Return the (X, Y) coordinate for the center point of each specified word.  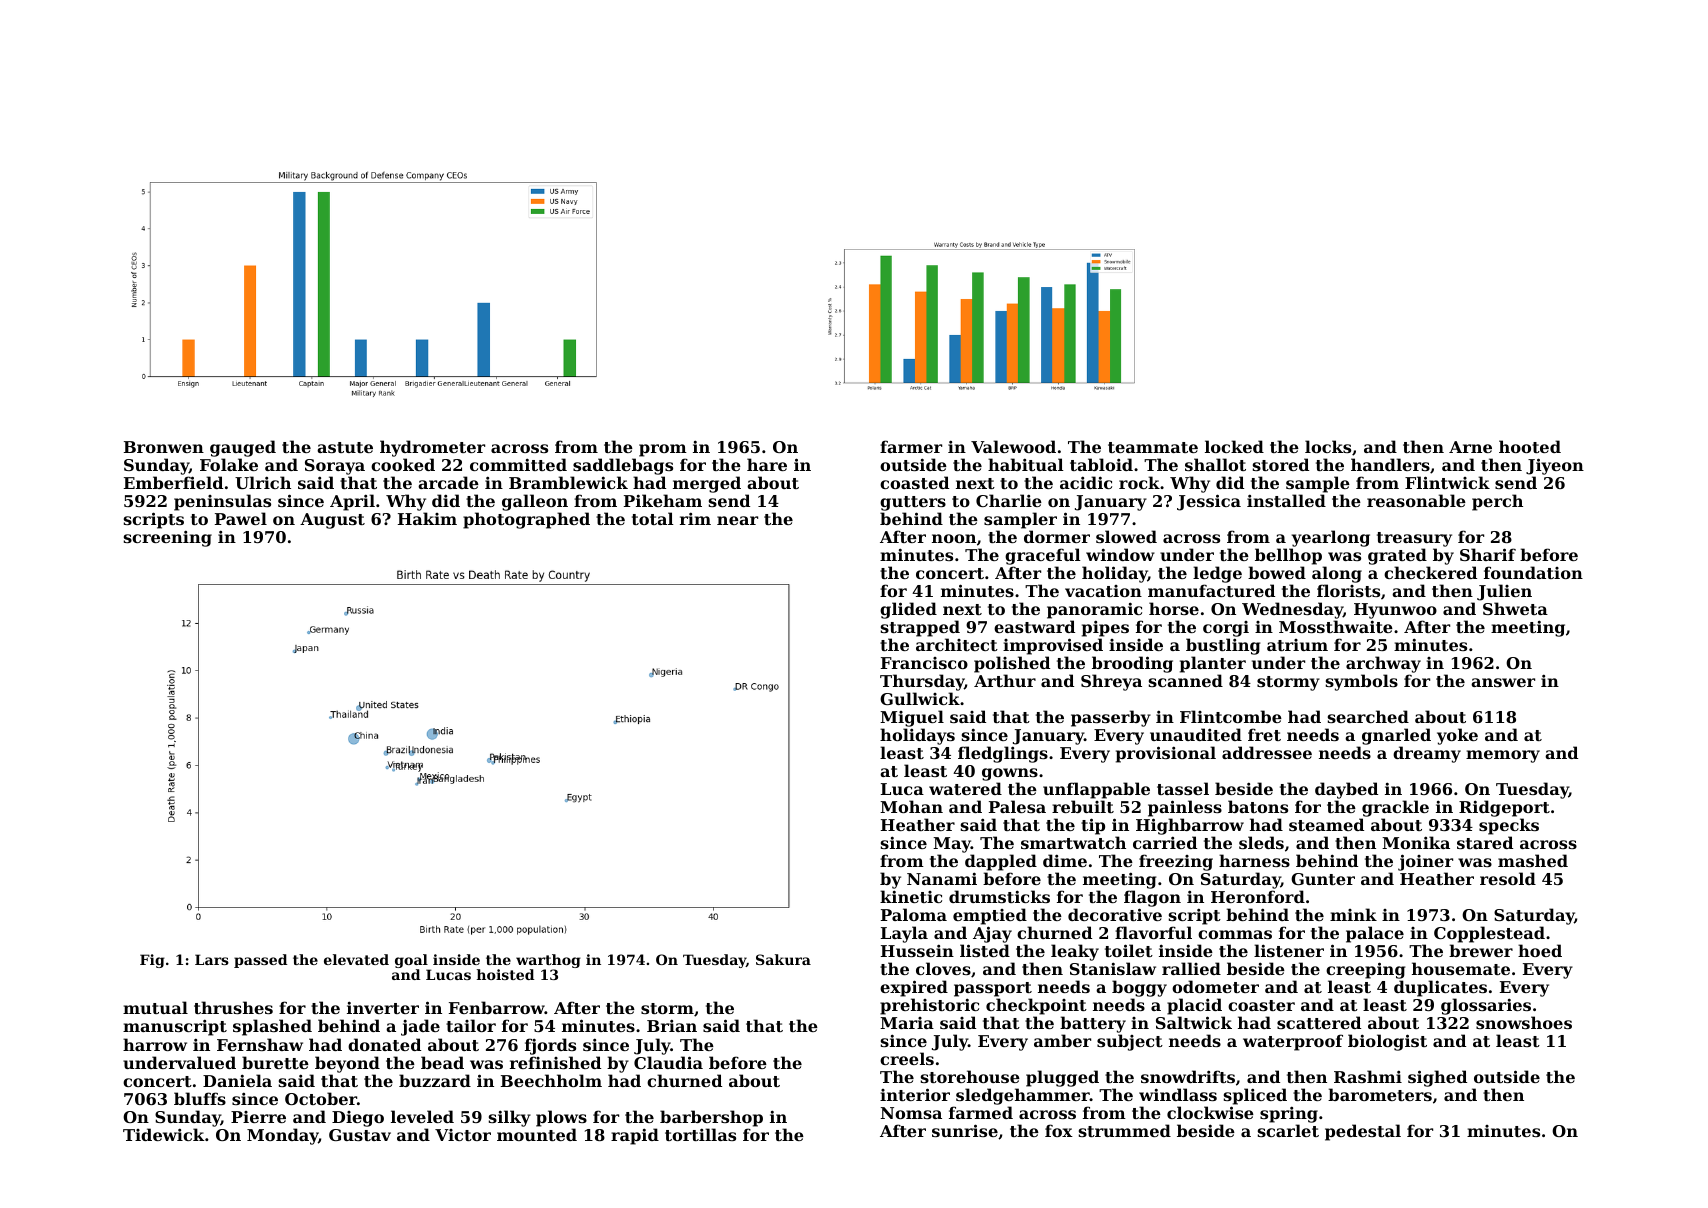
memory (1503, 756)
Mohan (911, 806)
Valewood (1013, 446)
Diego (358, 1119)
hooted (1530, 446)
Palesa (1017, 806)
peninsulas (222, 502)
